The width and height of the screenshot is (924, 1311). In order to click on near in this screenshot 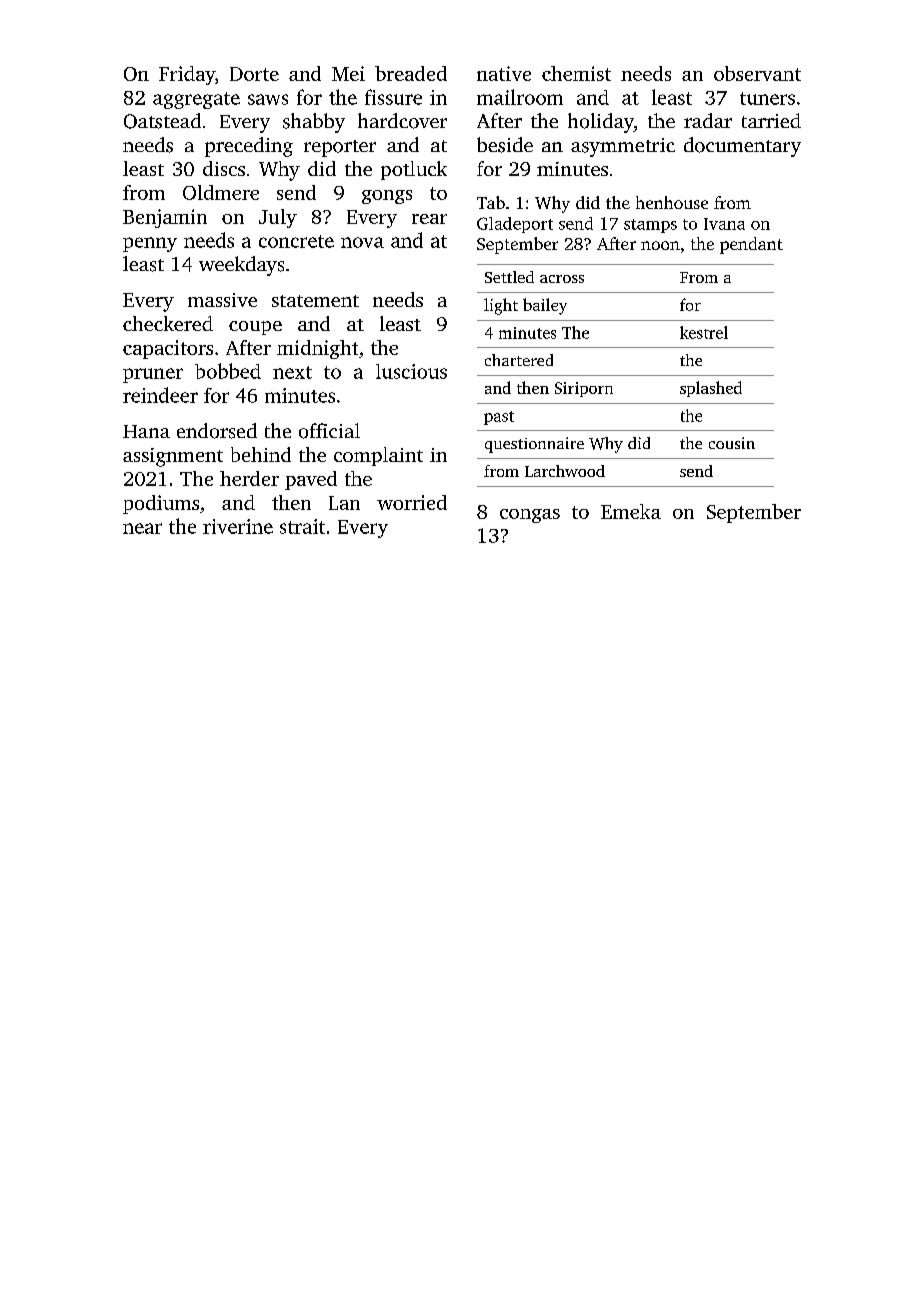, I will do `click(142, 528)`.
